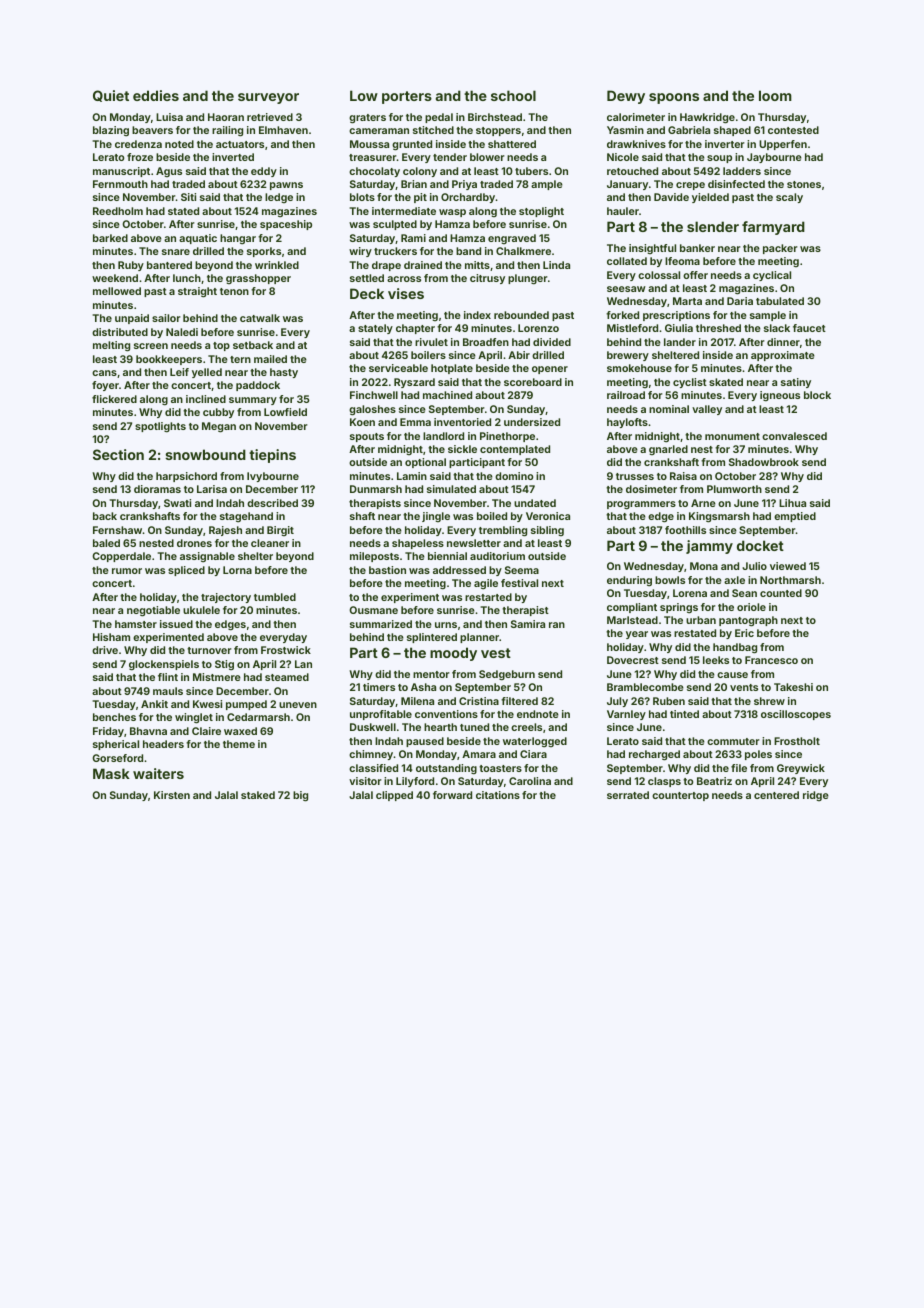 The image size is (924, 1308). I want to click on inclined, so click(206, 399).
